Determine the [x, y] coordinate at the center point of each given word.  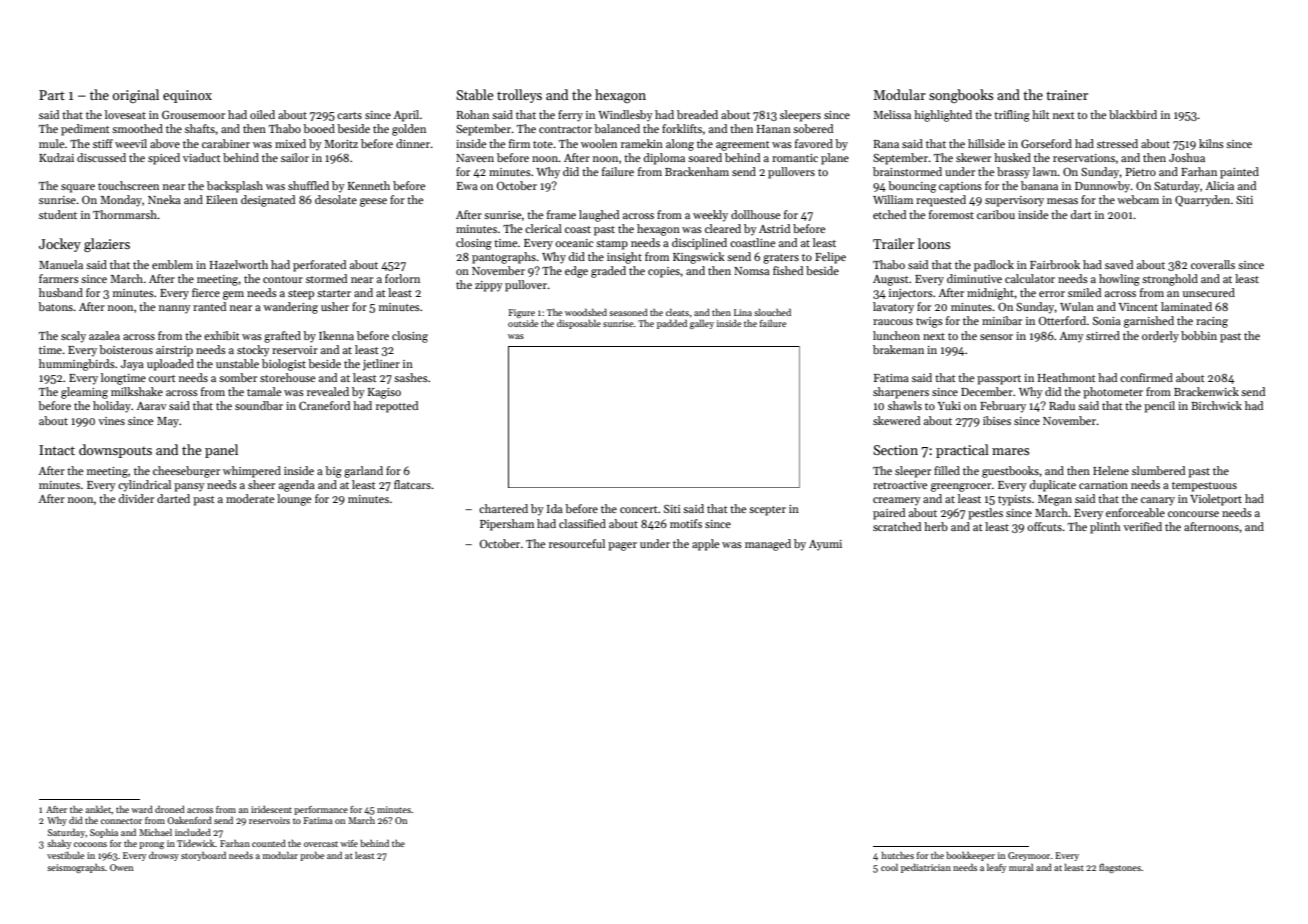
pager [622, 546]
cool [889, 867]
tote [543, 144]
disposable [579, 324]
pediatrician [926, 868]
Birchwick [1216, 405]
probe [312, 856]
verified [1142, 526]
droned [170, 809]
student [58, 214]
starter [334, 293]
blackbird [1133, 114]
